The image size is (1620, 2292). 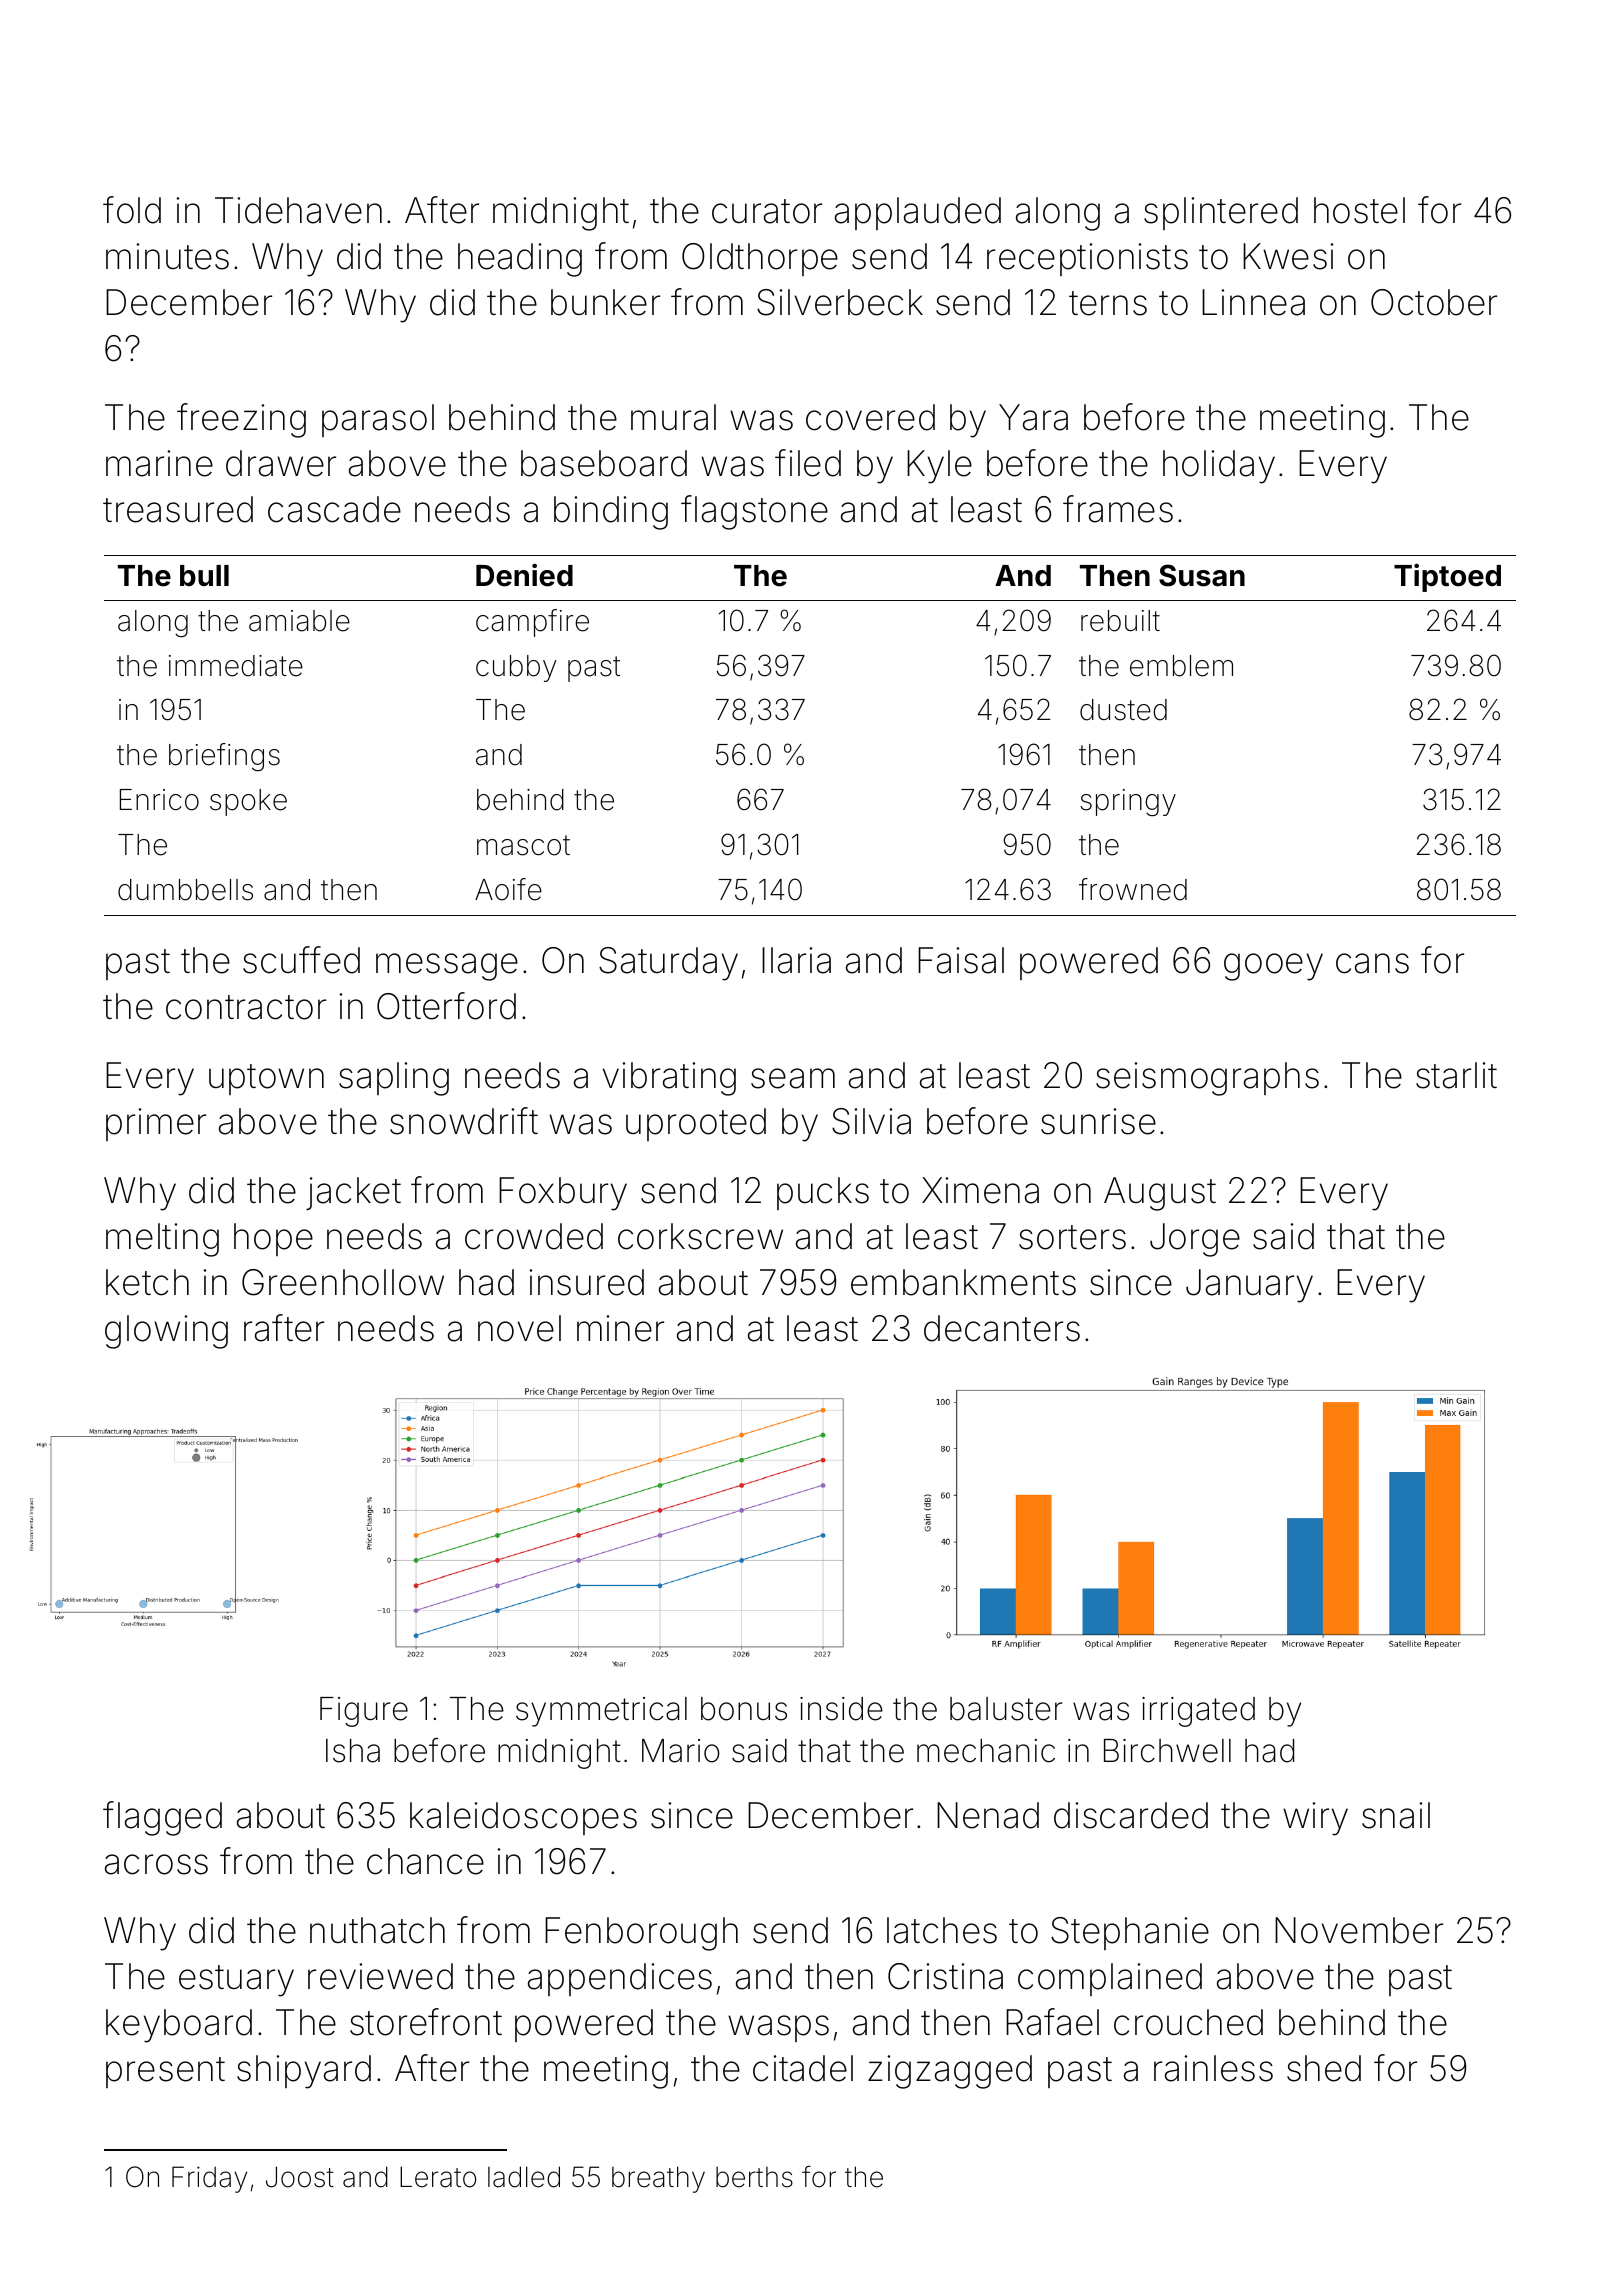 What do you see at coordinates (364, 1712) in the document?
I see `Figure` at bounding box center [364, 1712].
